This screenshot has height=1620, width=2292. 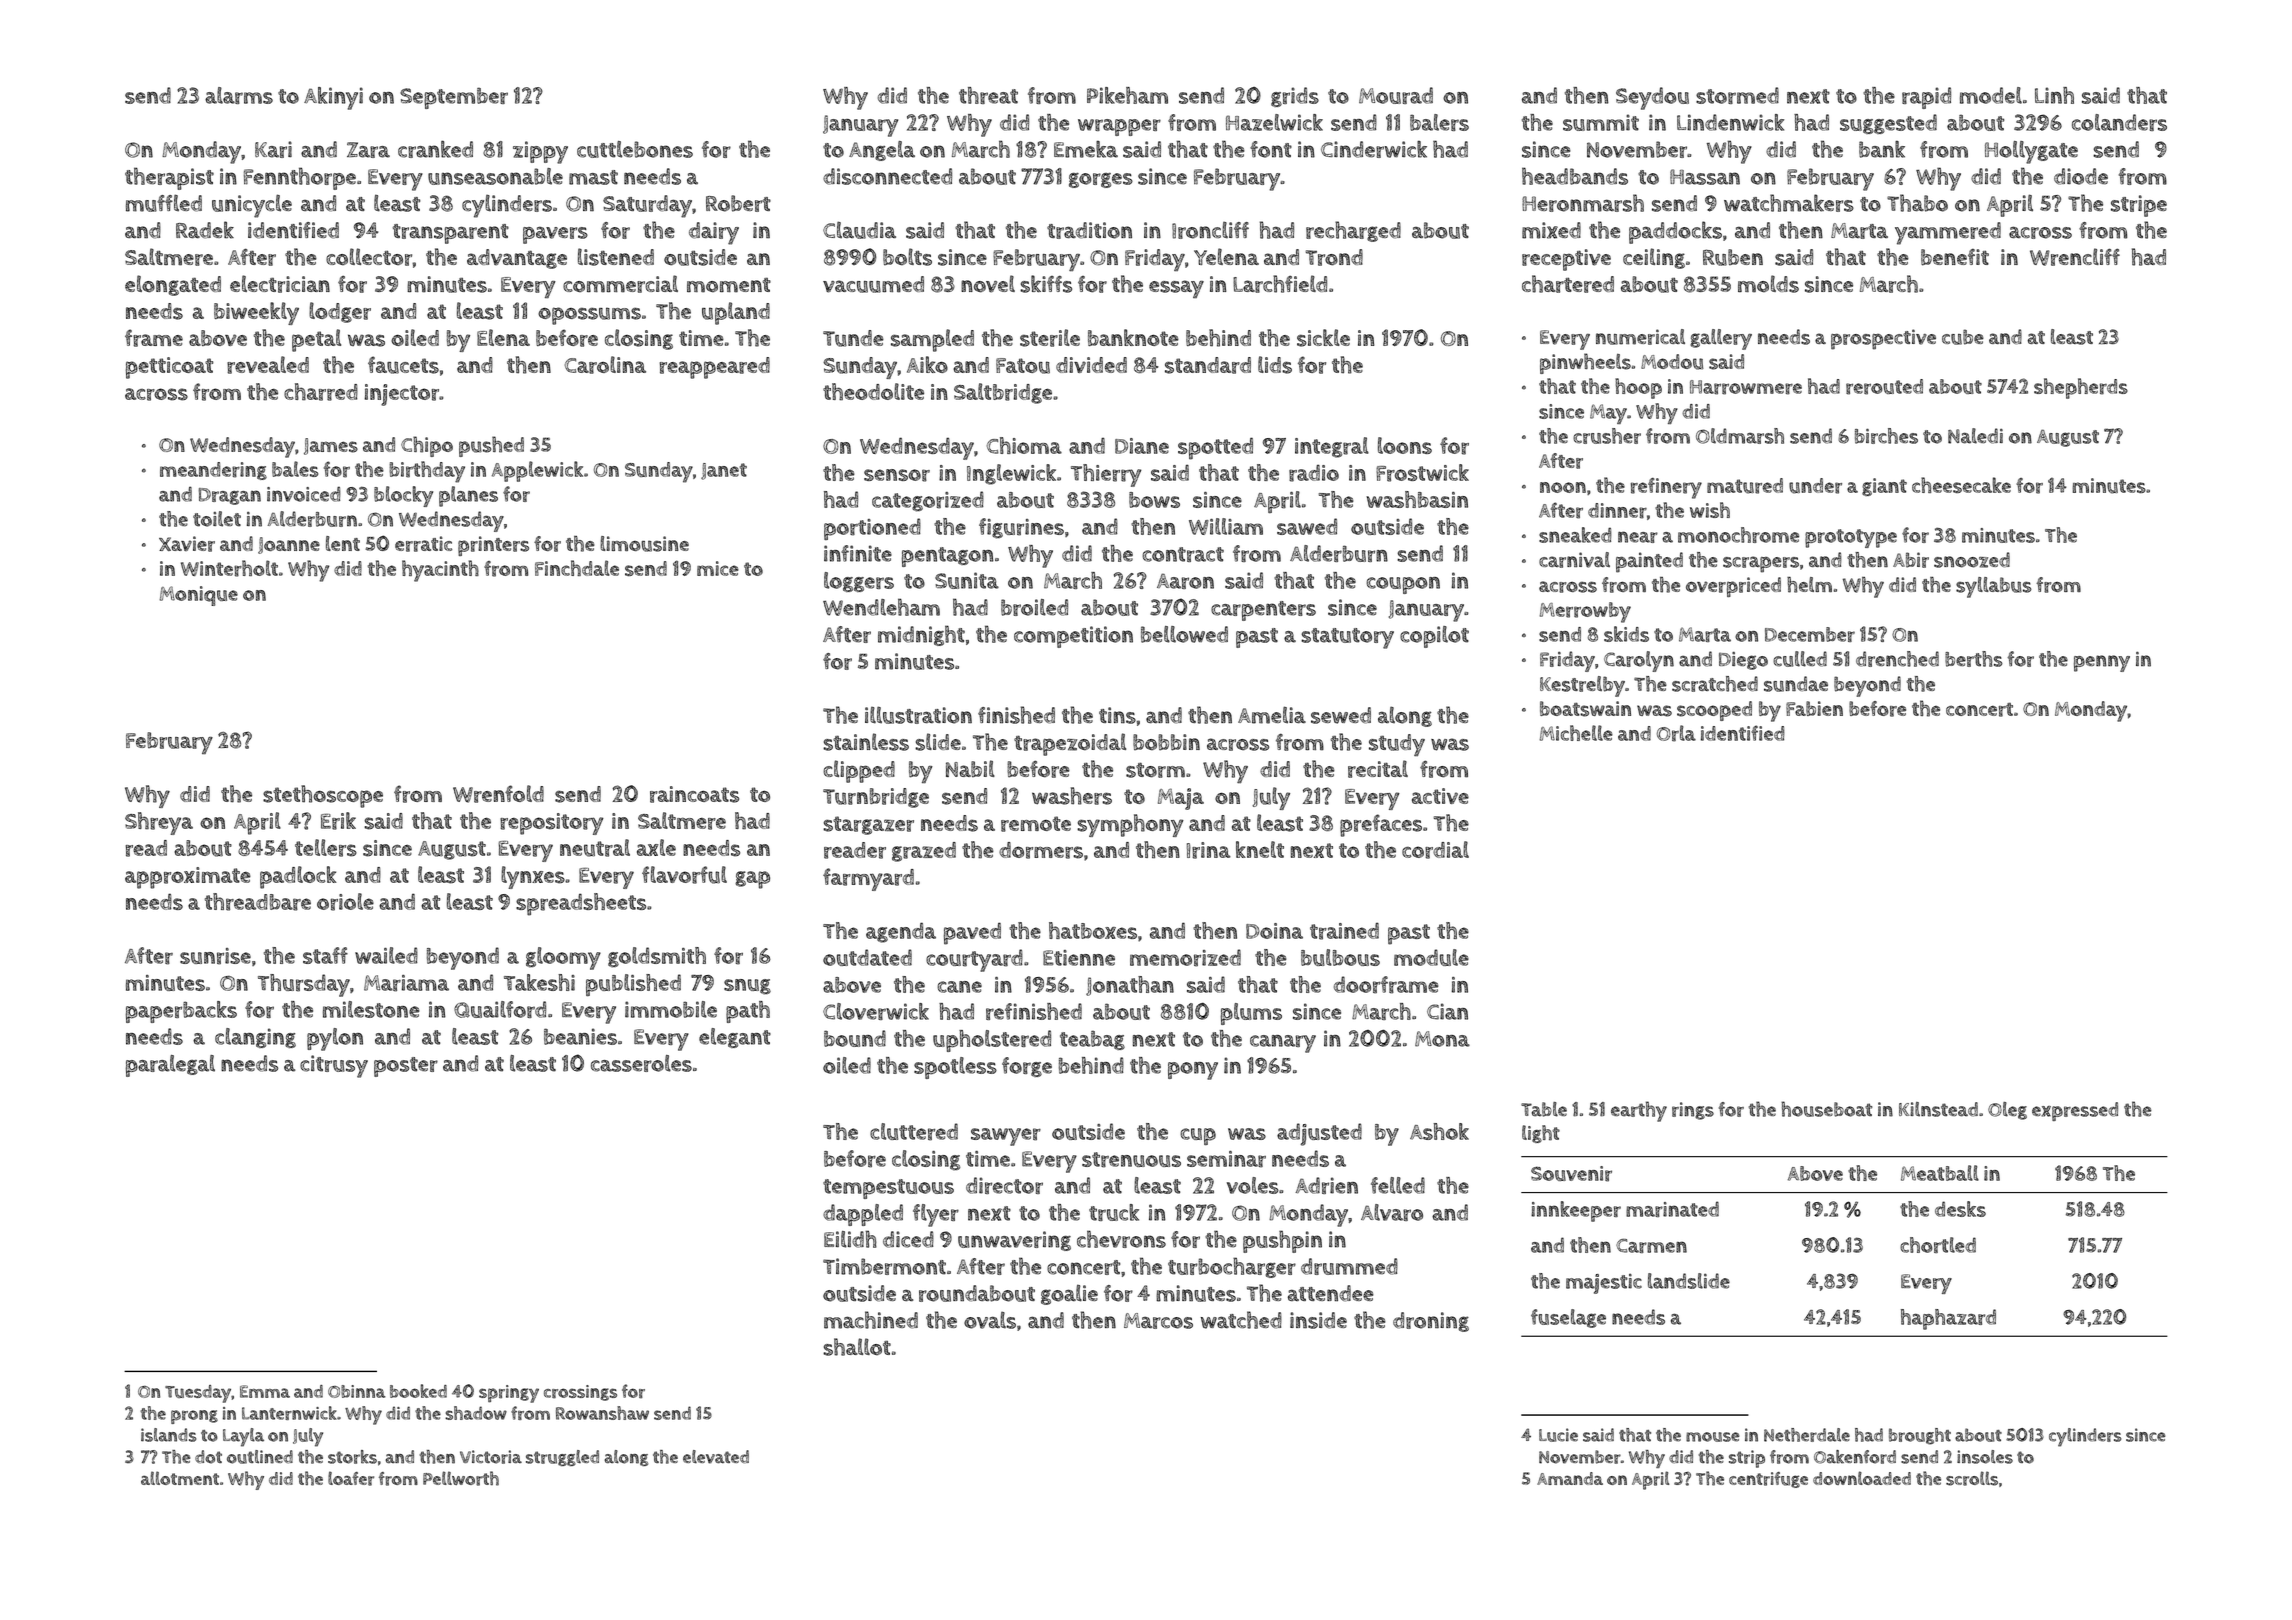 What do you see at coordinates (173, 285) in the screenshot?
I see `elongated` at bounding box center [173, 285].
